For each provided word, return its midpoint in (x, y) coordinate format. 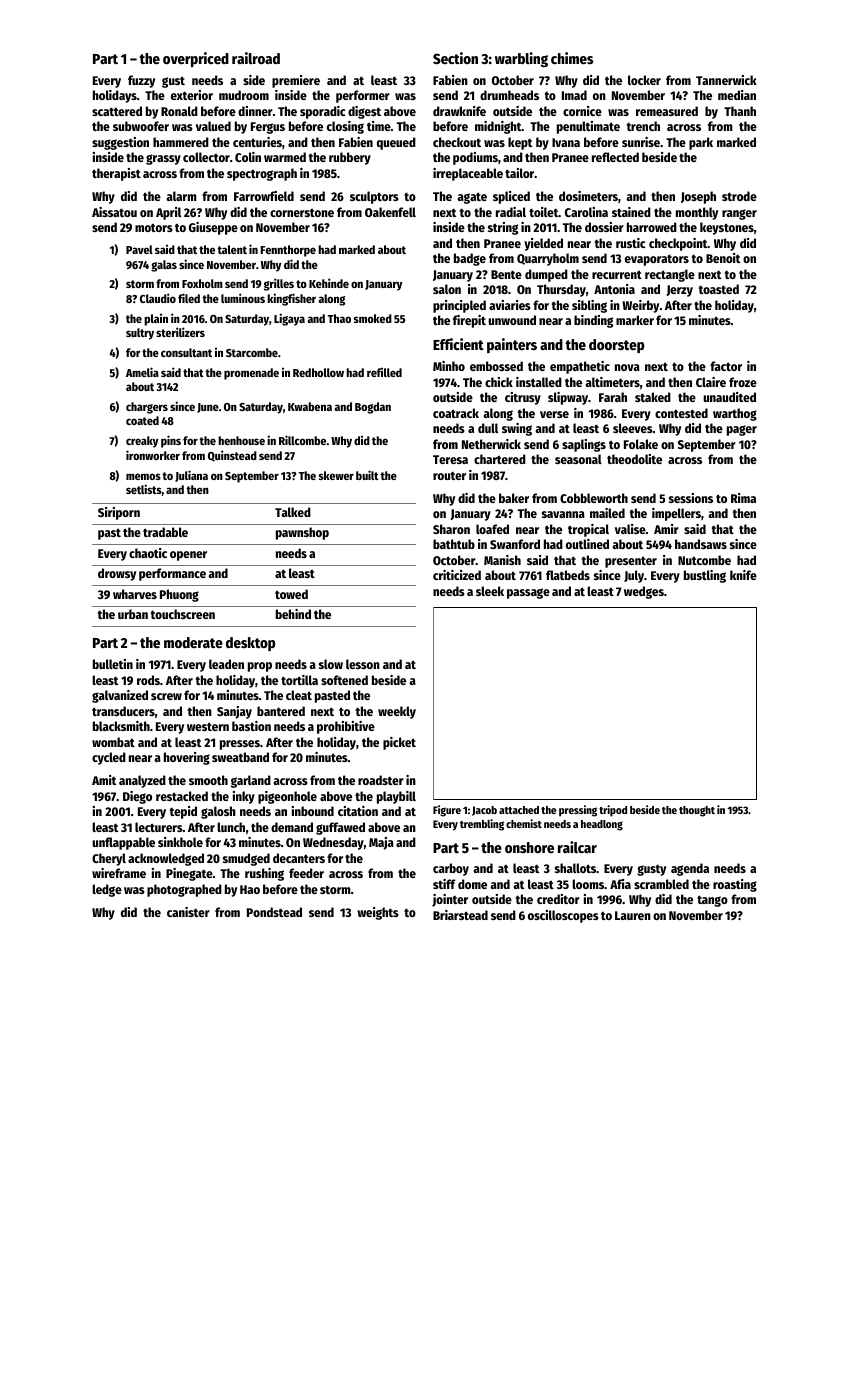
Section (455, 58)
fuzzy (141, 81)
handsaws (701, 544)
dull (488, 428)
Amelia (142, 372)
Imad (574, 95)
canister (188, 912)
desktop (251, 644)
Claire (711, 382)
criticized (457, 575)
